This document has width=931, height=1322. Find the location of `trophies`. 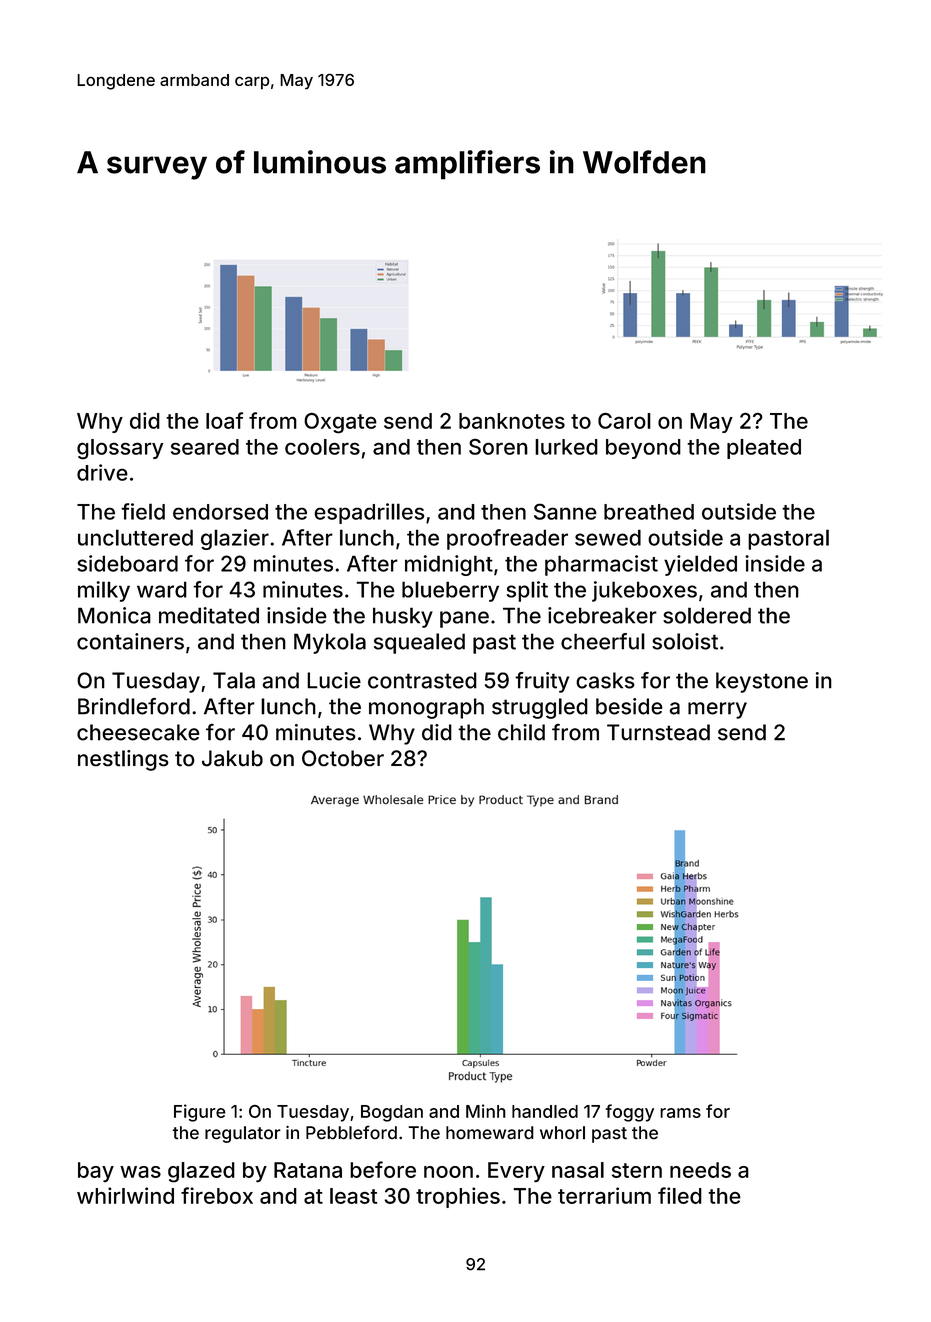

trophies is located at coordinates (458, 1197).
